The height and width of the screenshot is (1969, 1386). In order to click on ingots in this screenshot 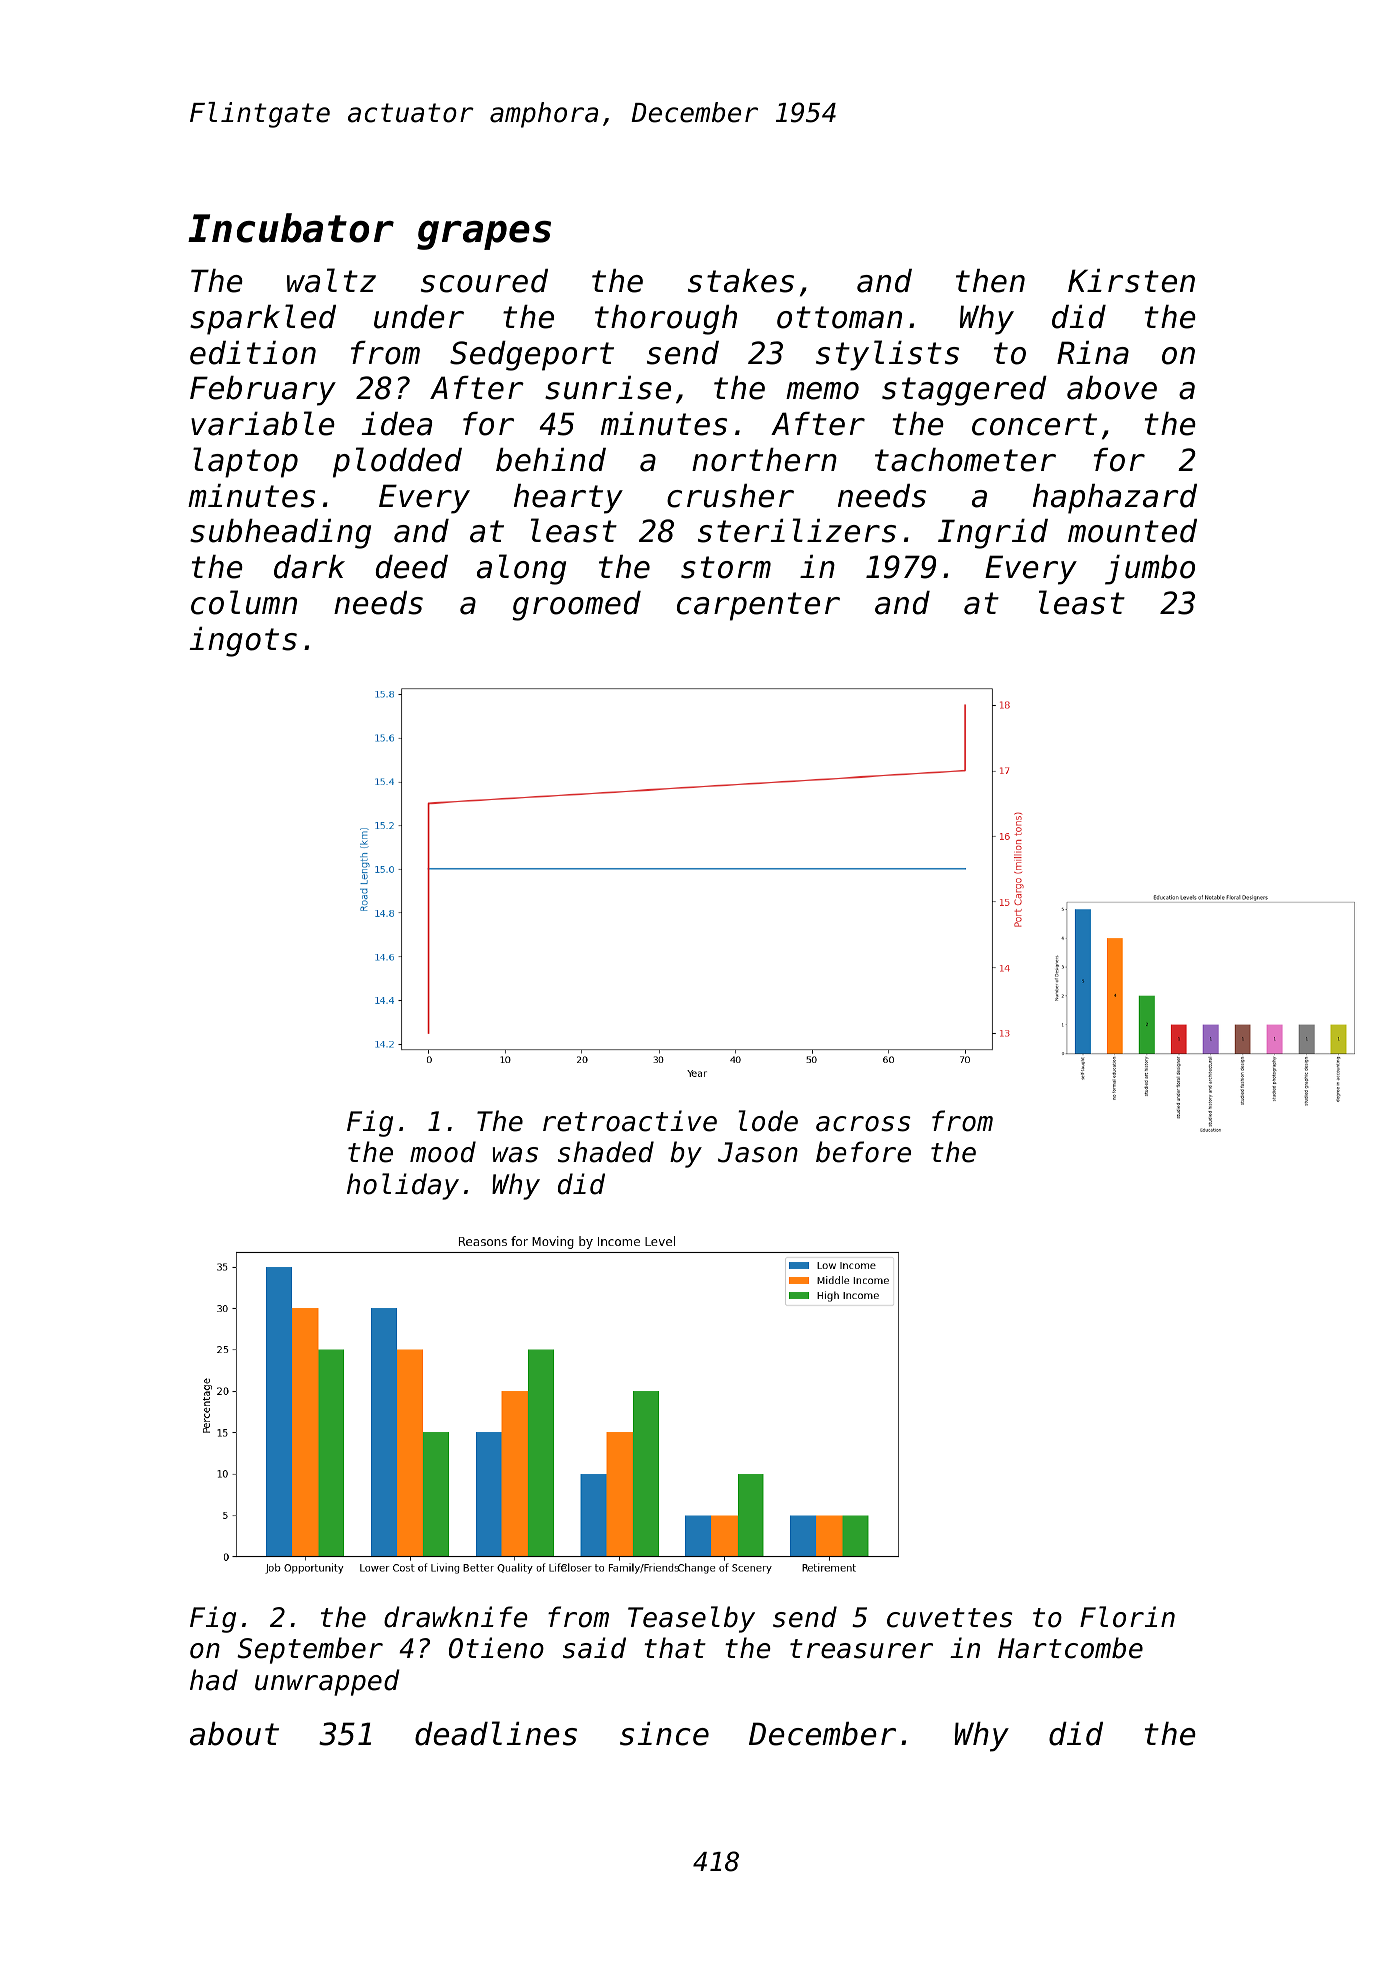, I will do `click(243, 642)`.
